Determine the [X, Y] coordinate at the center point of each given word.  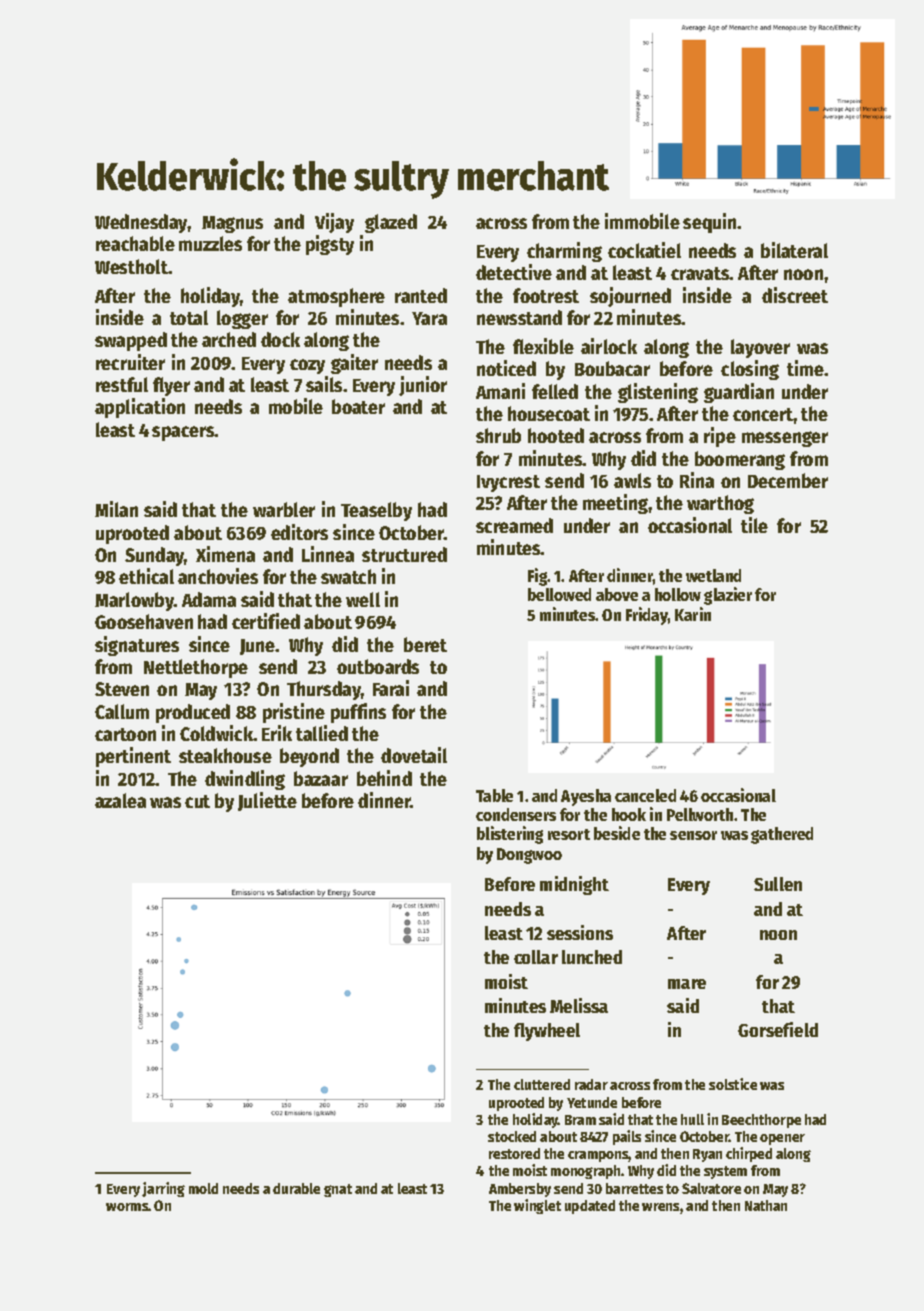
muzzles [210, 243]
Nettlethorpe [196, 668]
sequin [710, 223]
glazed [391, 223]
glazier [728, 596]
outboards [378, 666]
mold [203, 1188]
